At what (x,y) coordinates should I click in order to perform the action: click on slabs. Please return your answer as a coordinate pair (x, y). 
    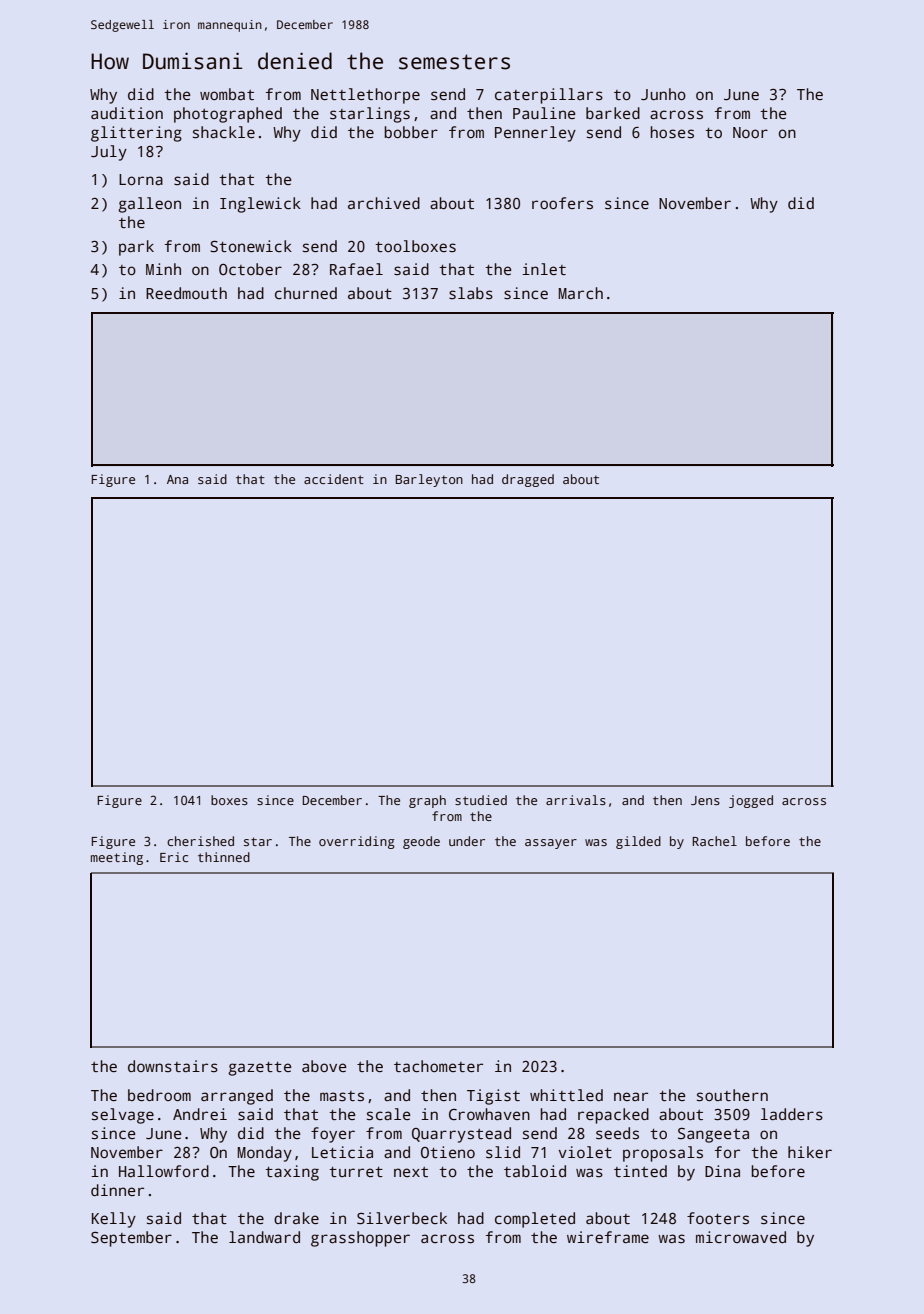
    Looking at the image, I should click on (471, 293).
